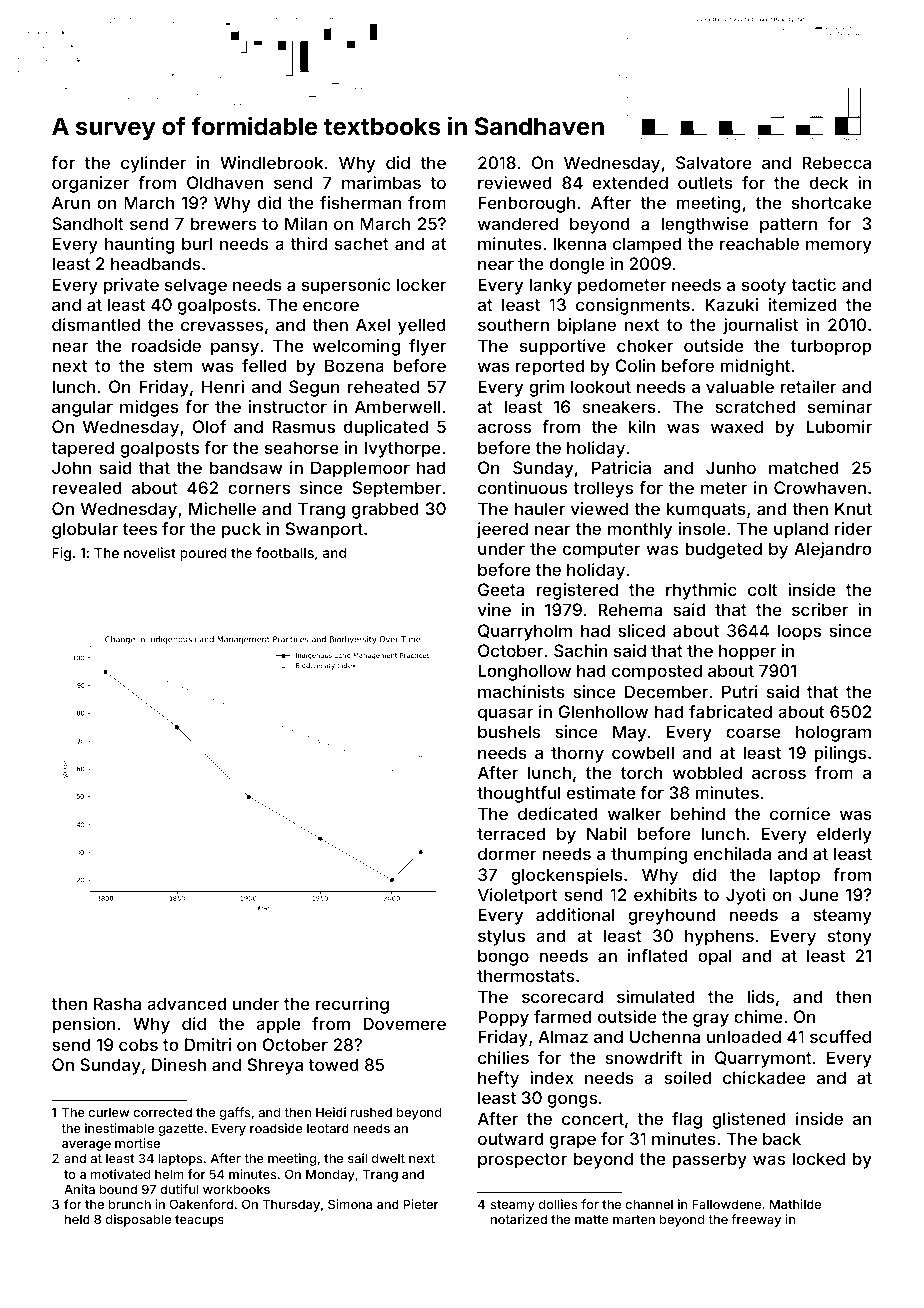 This image has height=1308, width=924. I want to click on back, so click(782, 1138).
